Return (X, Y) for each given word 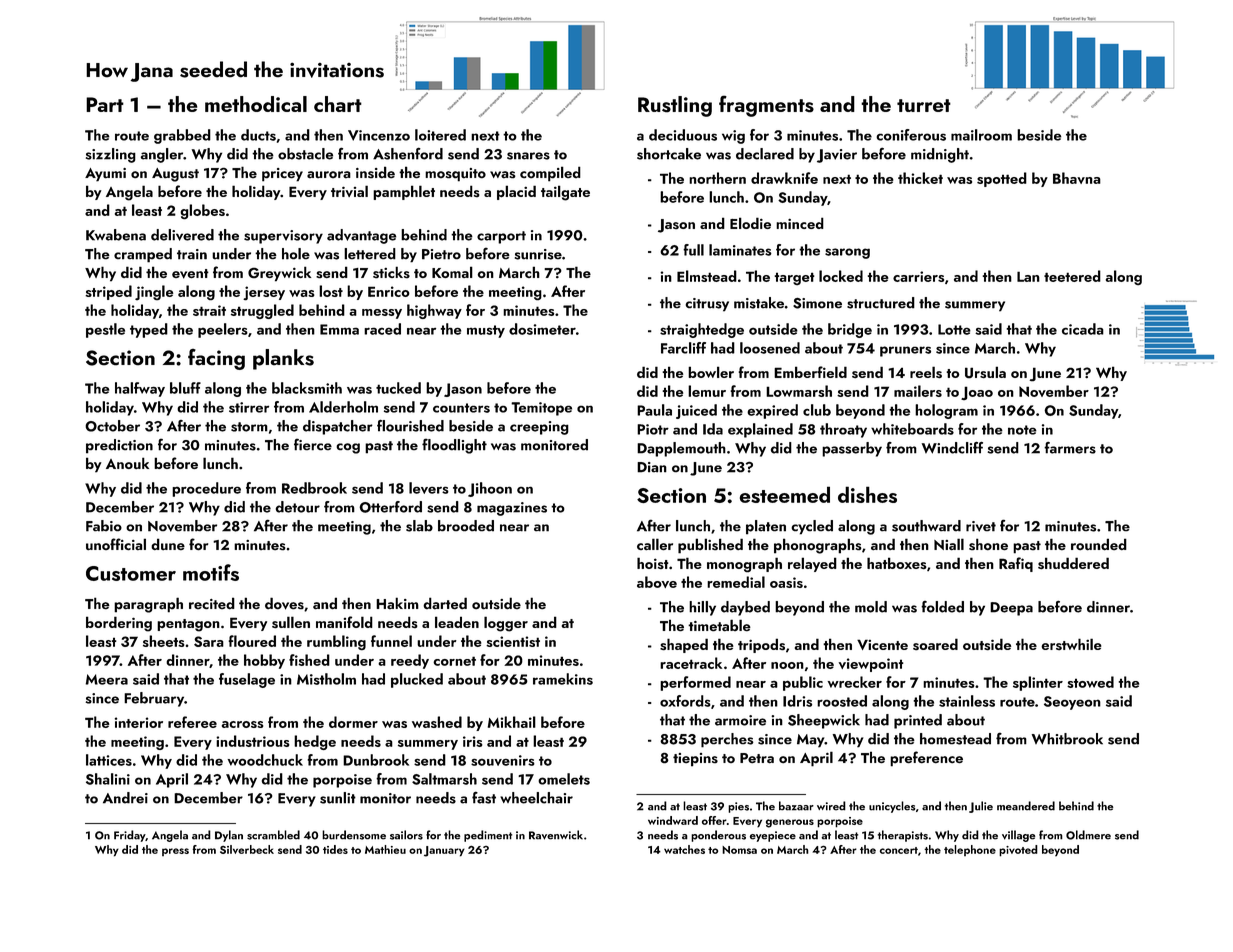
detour (298, 507)
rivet (981, 526)
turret (924, 105)
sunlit (338, 798)
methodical (256, 104)
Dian (652, 467)
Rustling (675, 106)
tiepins (695, 759)
